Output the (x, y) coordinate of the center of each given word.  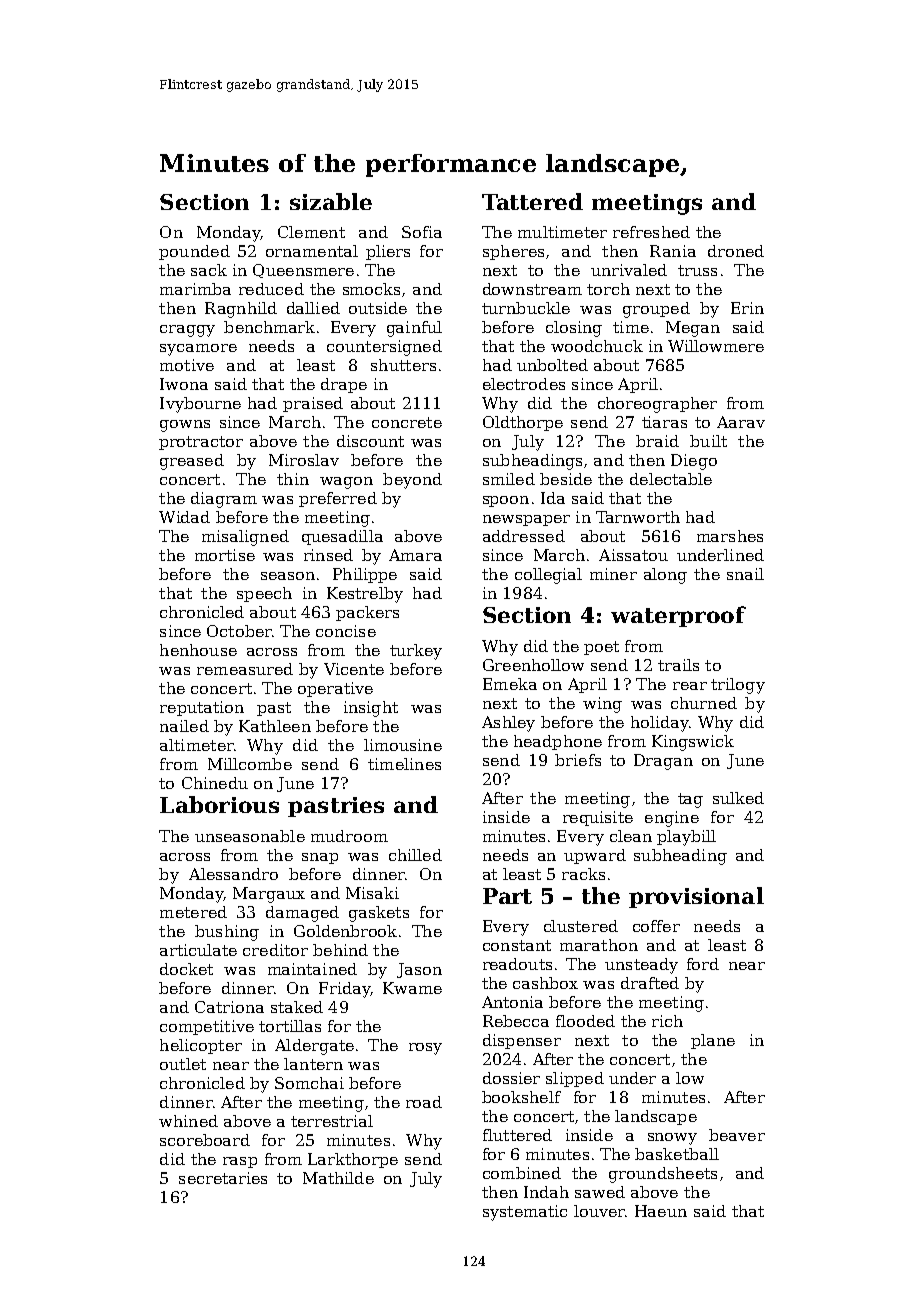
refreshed (651, 232)
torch (608, 289)
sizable (331, 201)
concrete (407, 422)
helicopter (201, 1046)
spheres (513, 252)
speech (264, 594)
